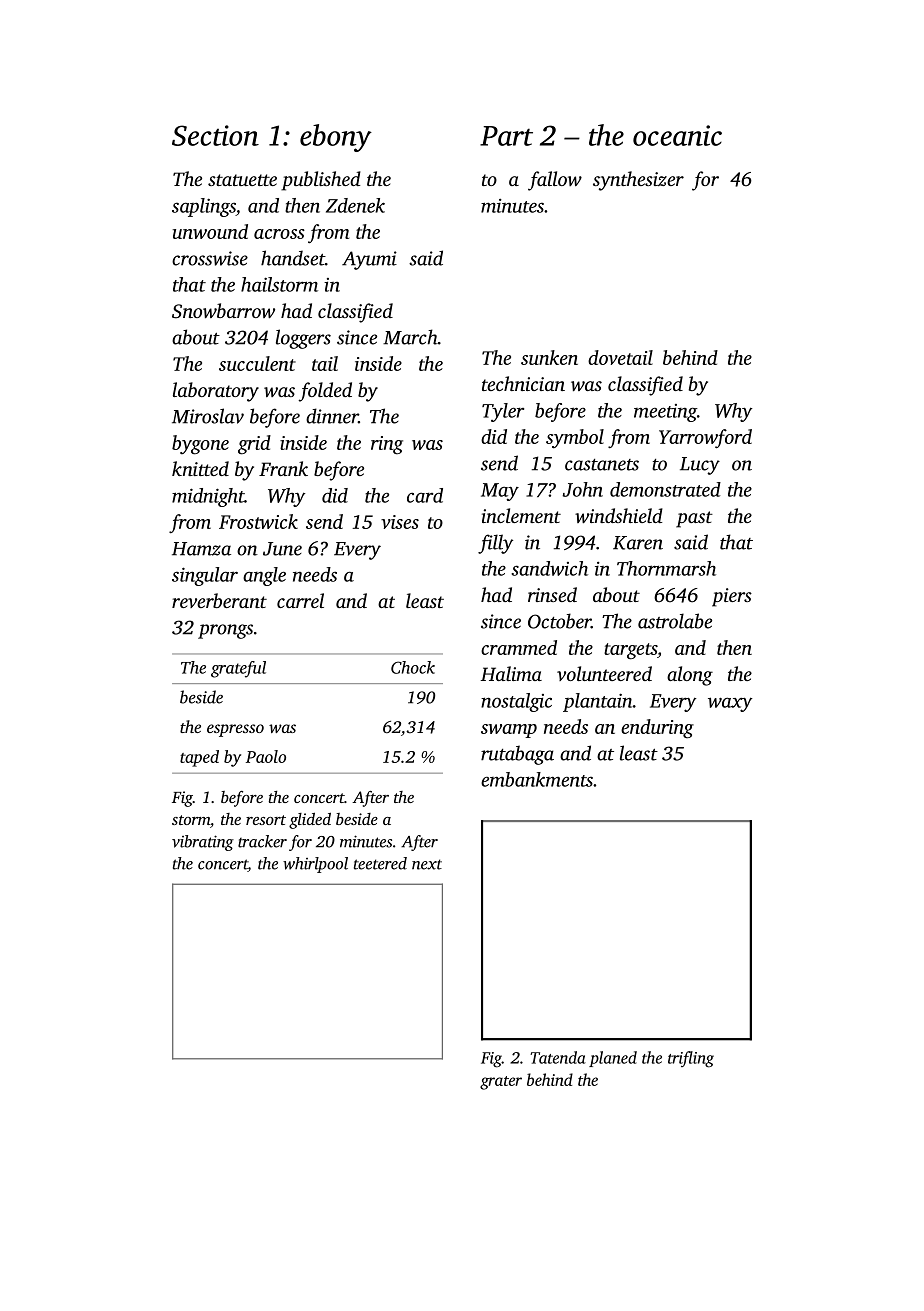 Image resolution: width=924 pixels, height=1311 pixels. Describe the element at coordinates (315, 865) in the document. I see `whirlpool` at that location.
